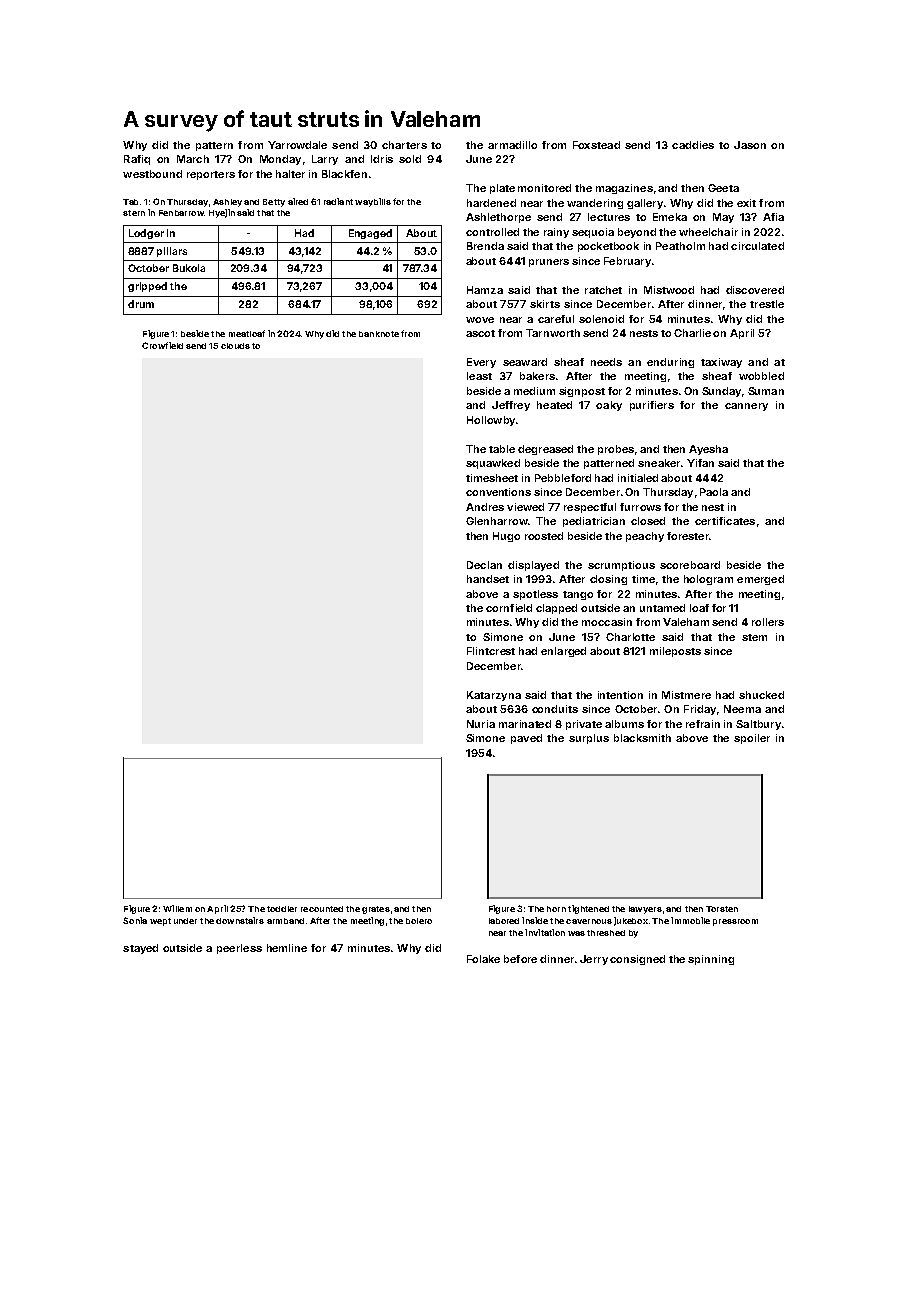 The image size is (908, 1316). I want to click on before, so click(520, 959).
